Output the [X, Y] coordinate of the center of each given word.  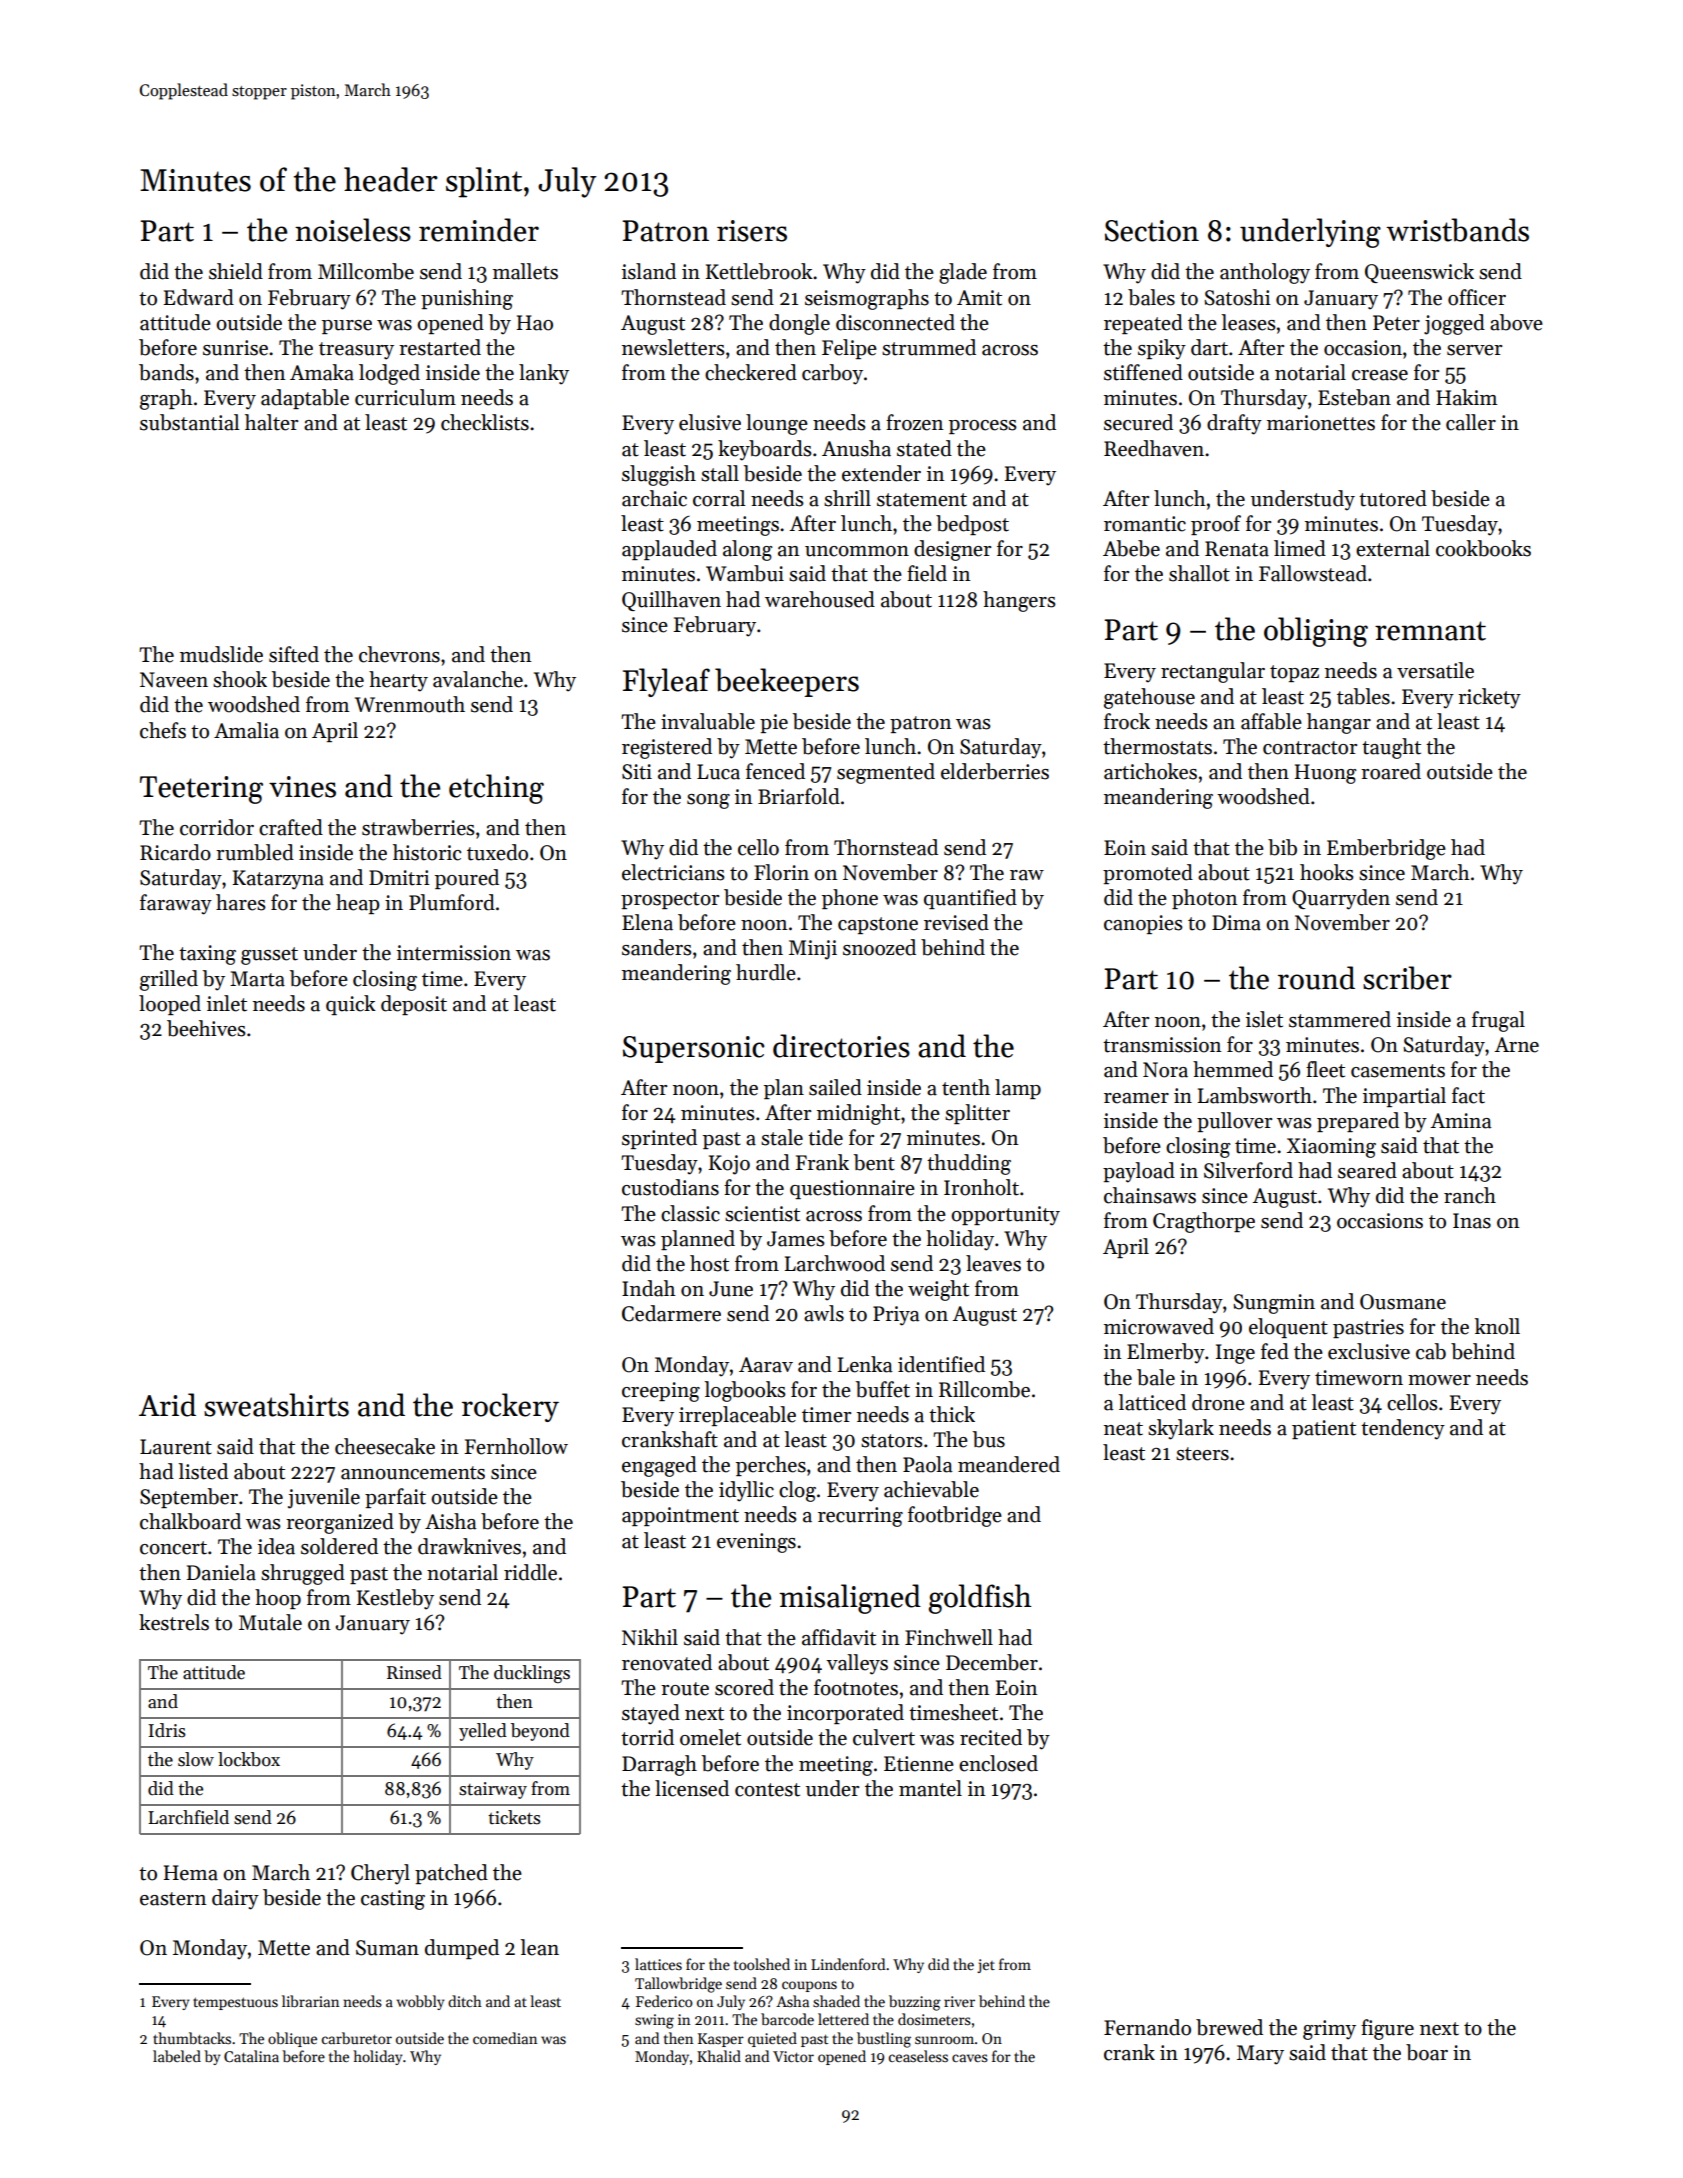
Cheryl [380, 1874]
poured [467, 879]
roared [1391, 771]
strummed [929, 347]
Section [1152, 231]
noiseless [353, 230]
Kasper [721, 2040]
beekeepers [787, 682]
